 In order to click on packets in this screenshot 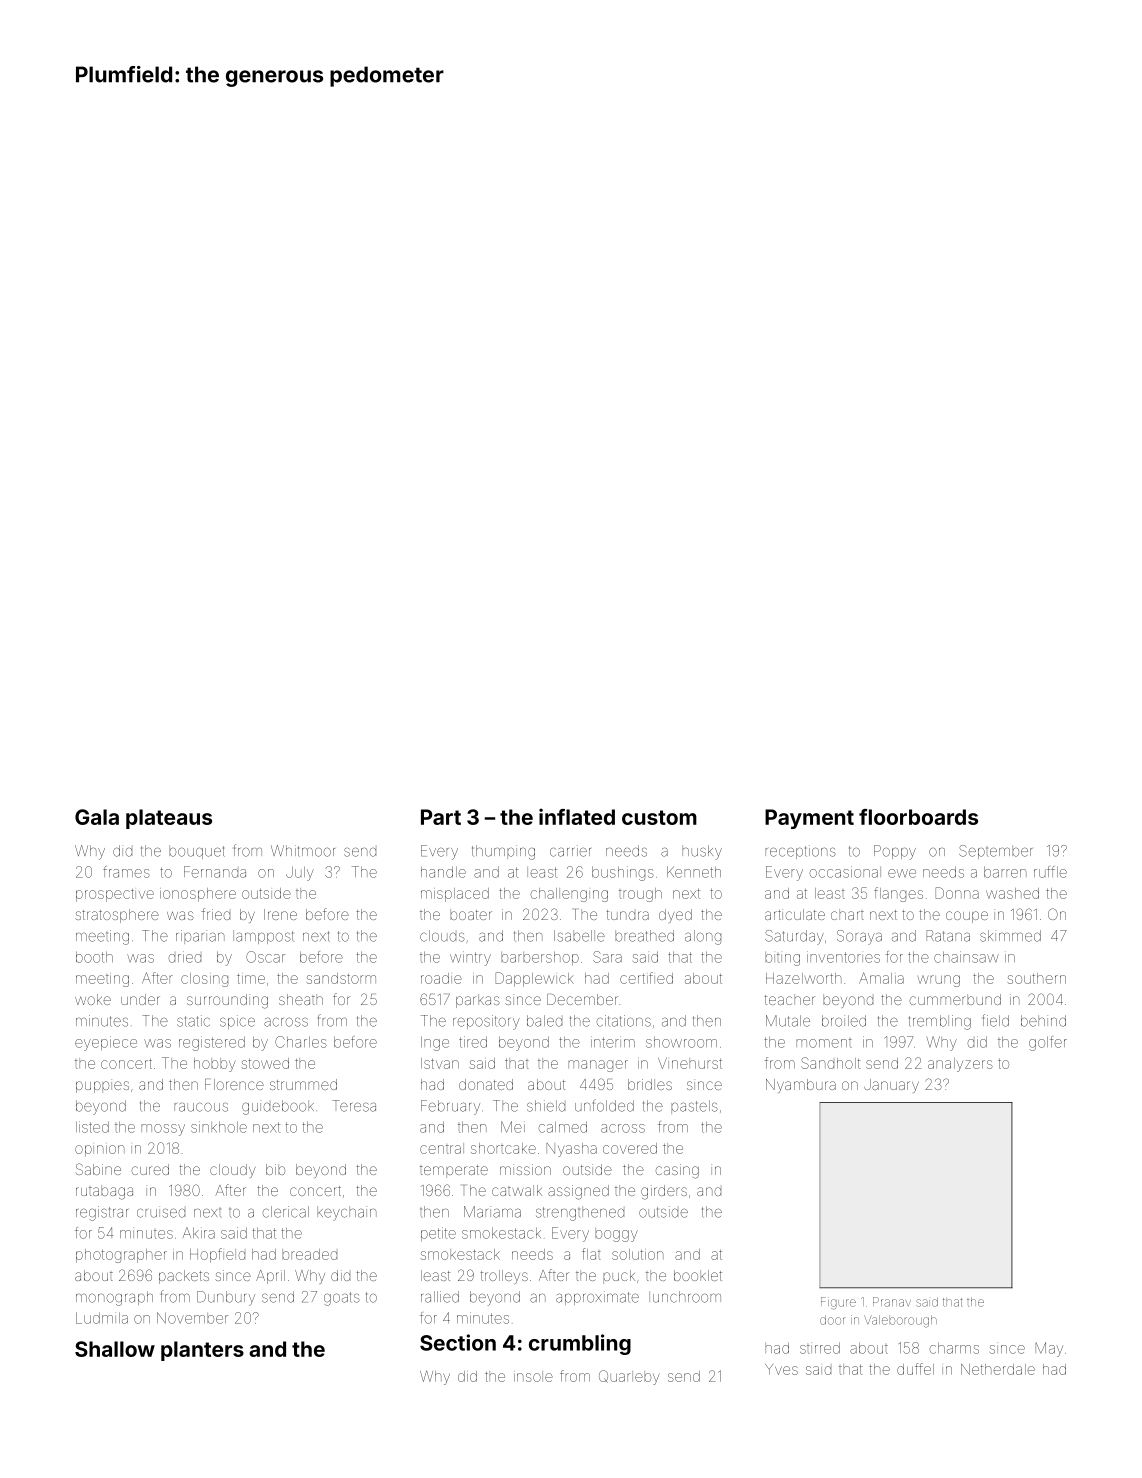, I will do `click(184, 1277)`.
